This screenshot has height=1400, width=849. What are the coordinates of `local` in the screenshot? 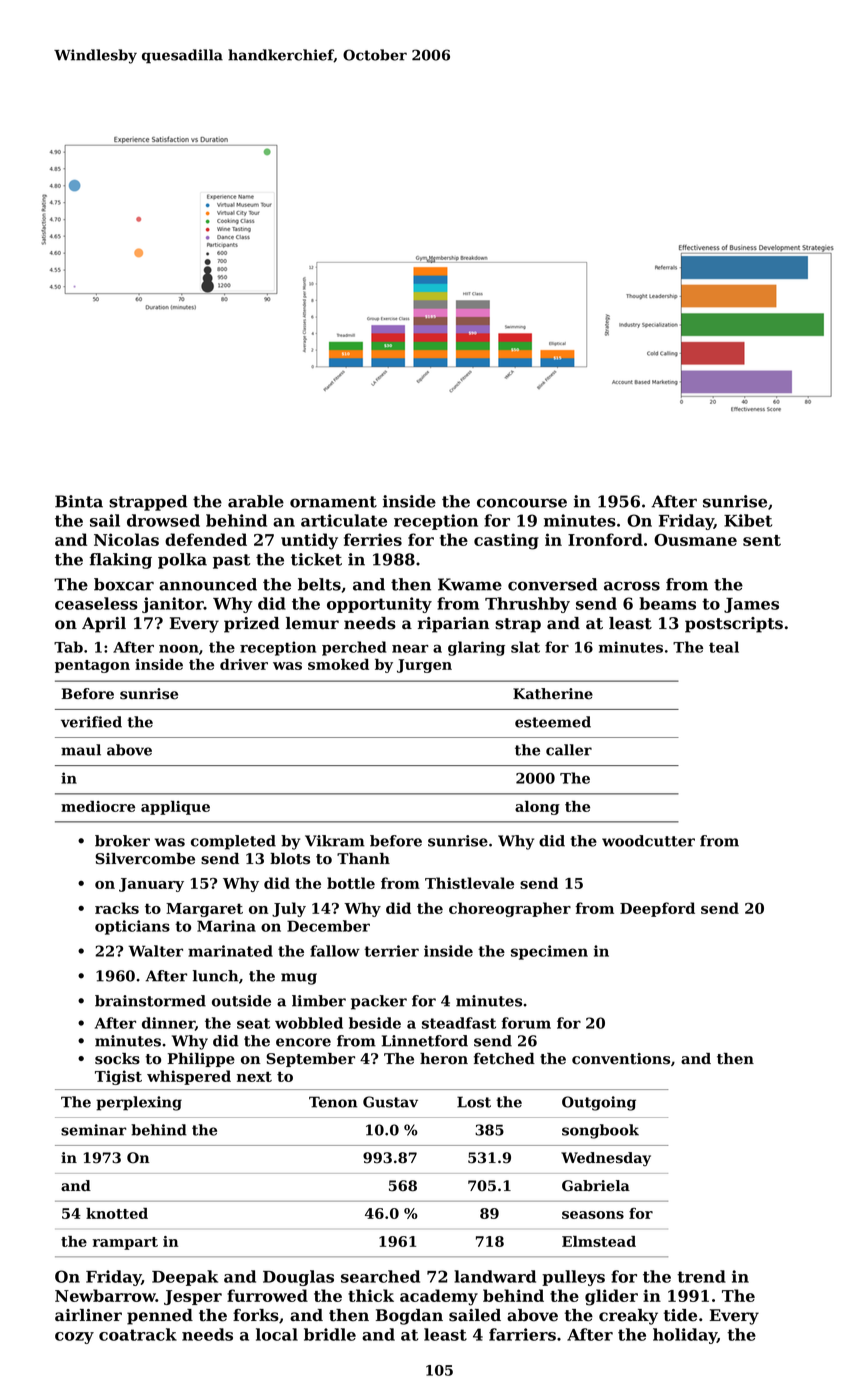 It's located at (277, 1334).
